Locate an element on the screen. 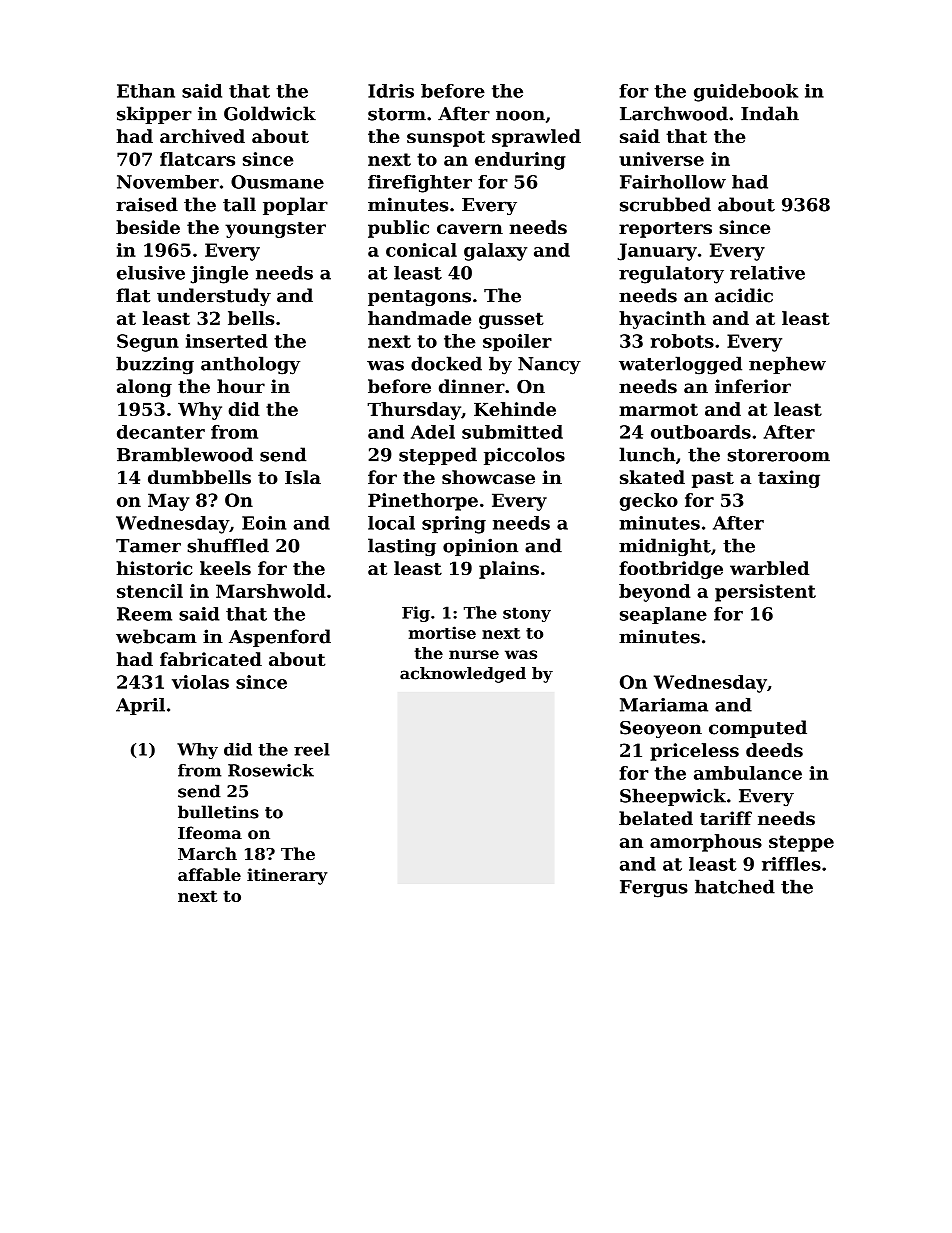 The image size is (952, 1233). guidebook is located at coordinates (746, 93).
